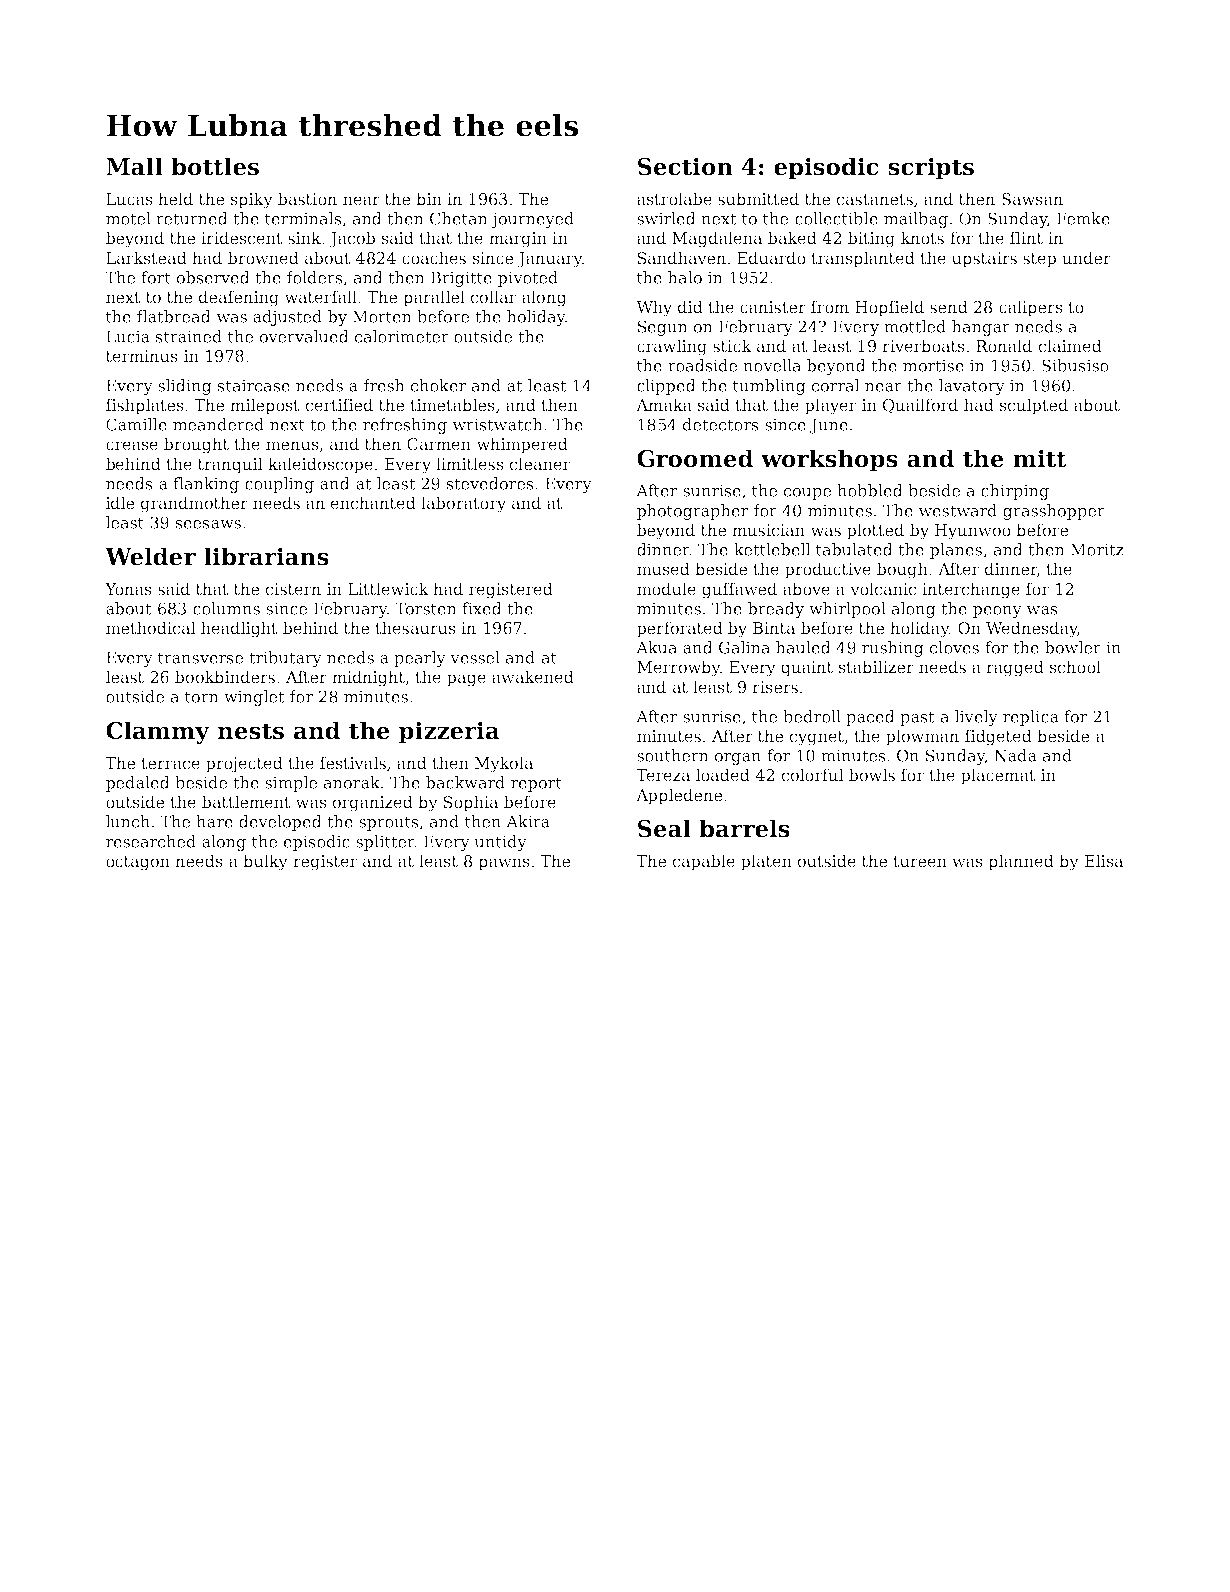 Image resolution: width=1230 pixels, height=1592 pixels. Describe the element at coordinates (518, 240) in the image. I see `margin` at that location.
